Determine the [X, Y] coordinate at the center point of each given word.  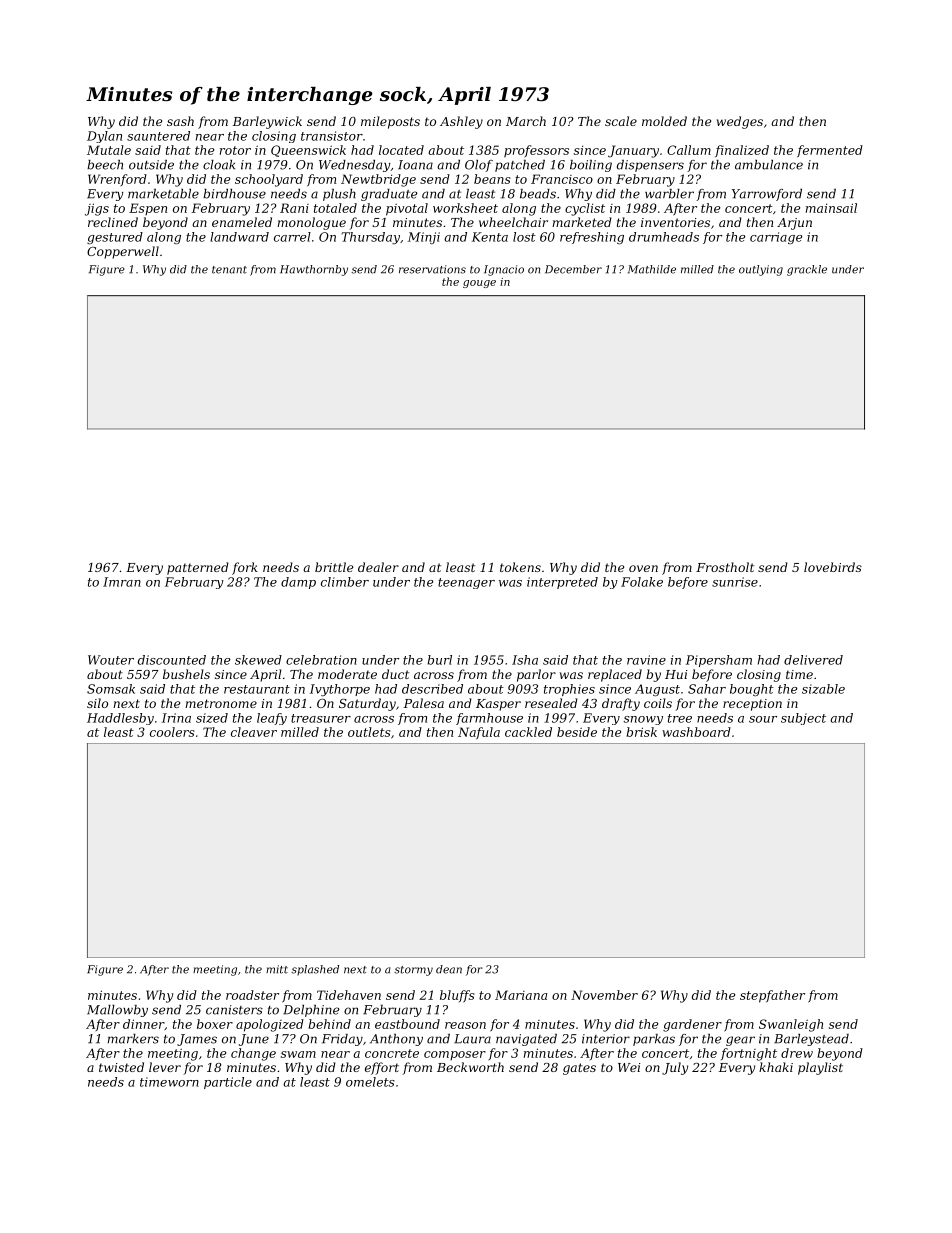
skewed [258, 660]
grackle [807, 270]
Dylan [104, 137]
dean [449, 969]
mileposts [390, 122]
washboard [696, 732]
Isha [525, 660]
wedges [740, 122]
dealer [378, 567]
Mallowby [117, 1011]
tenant [229, 270]
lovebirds [833, 567]
